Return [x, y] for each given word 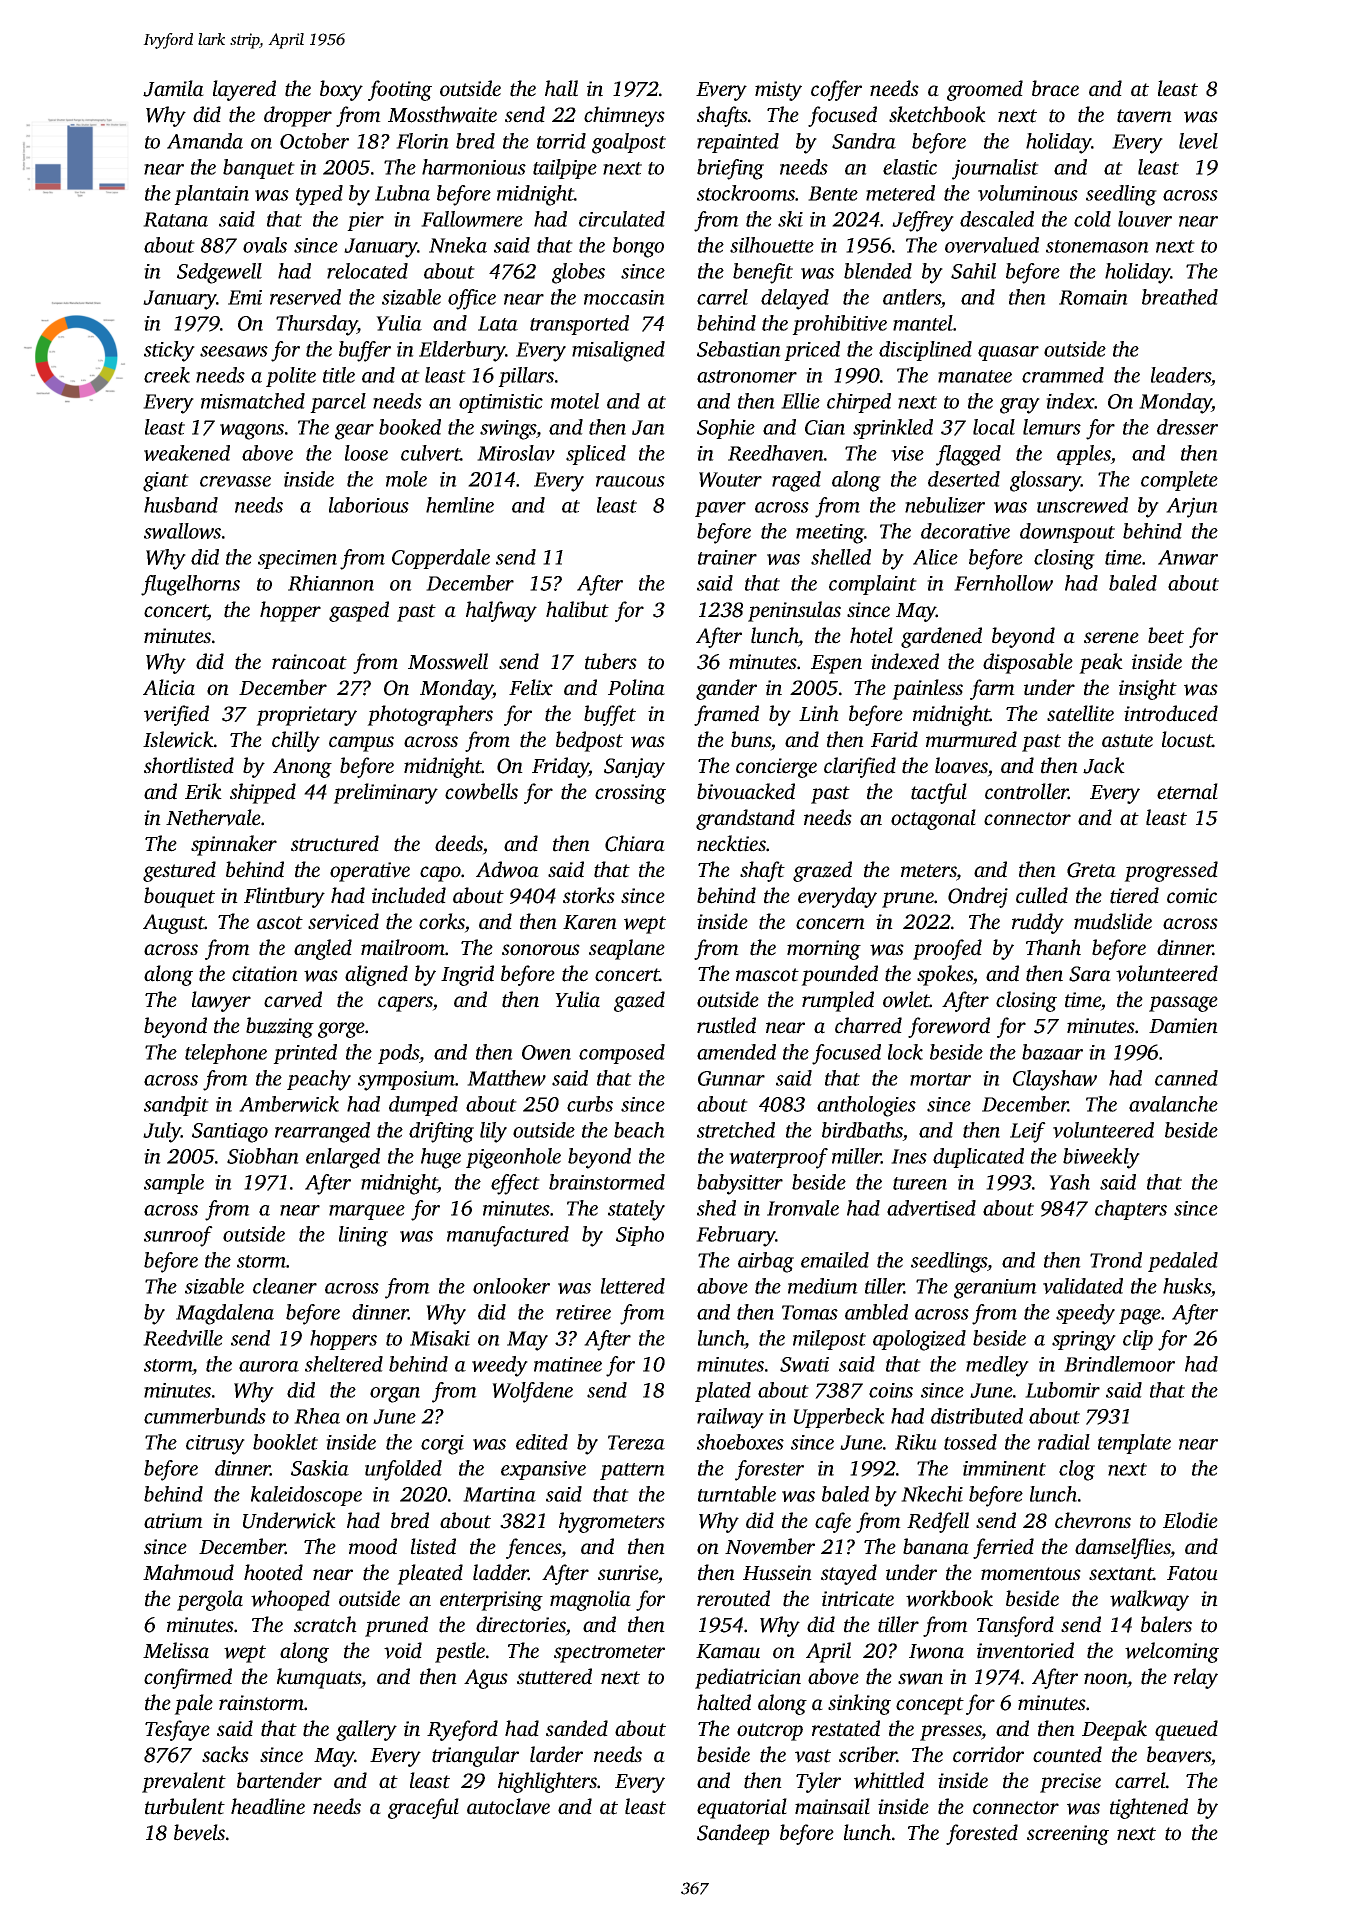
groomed [985, 90]
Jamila [173, 88]
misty [778, 91]
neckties [731, 843]
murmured [971, 739]
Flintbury [284, 897]
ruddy [1038, 923]
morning [824, 950]
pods [398, 1054]
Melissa [176, 1650]
